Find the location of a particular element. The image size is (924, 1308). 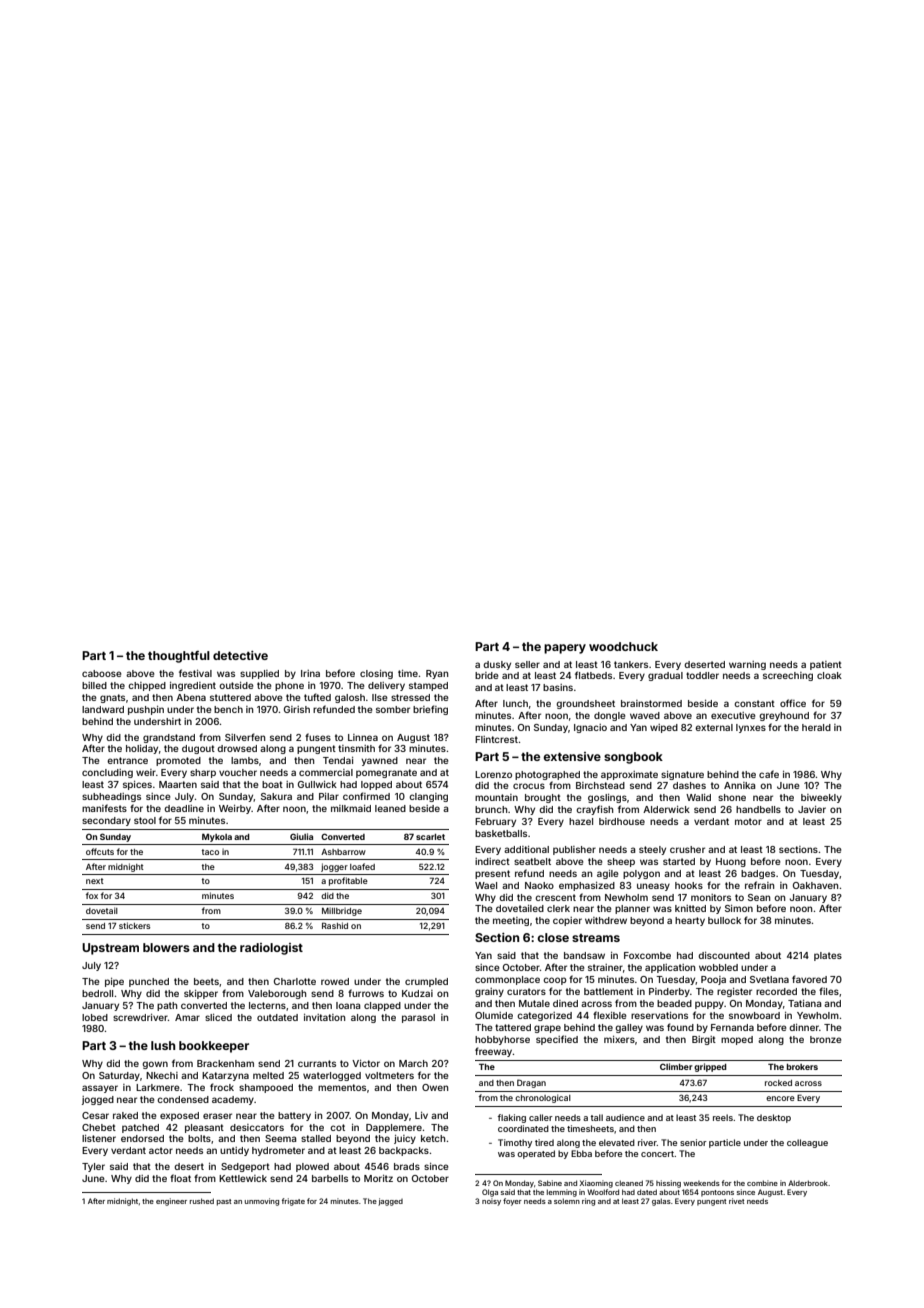

screeching is located at coordinates (788, 676).
